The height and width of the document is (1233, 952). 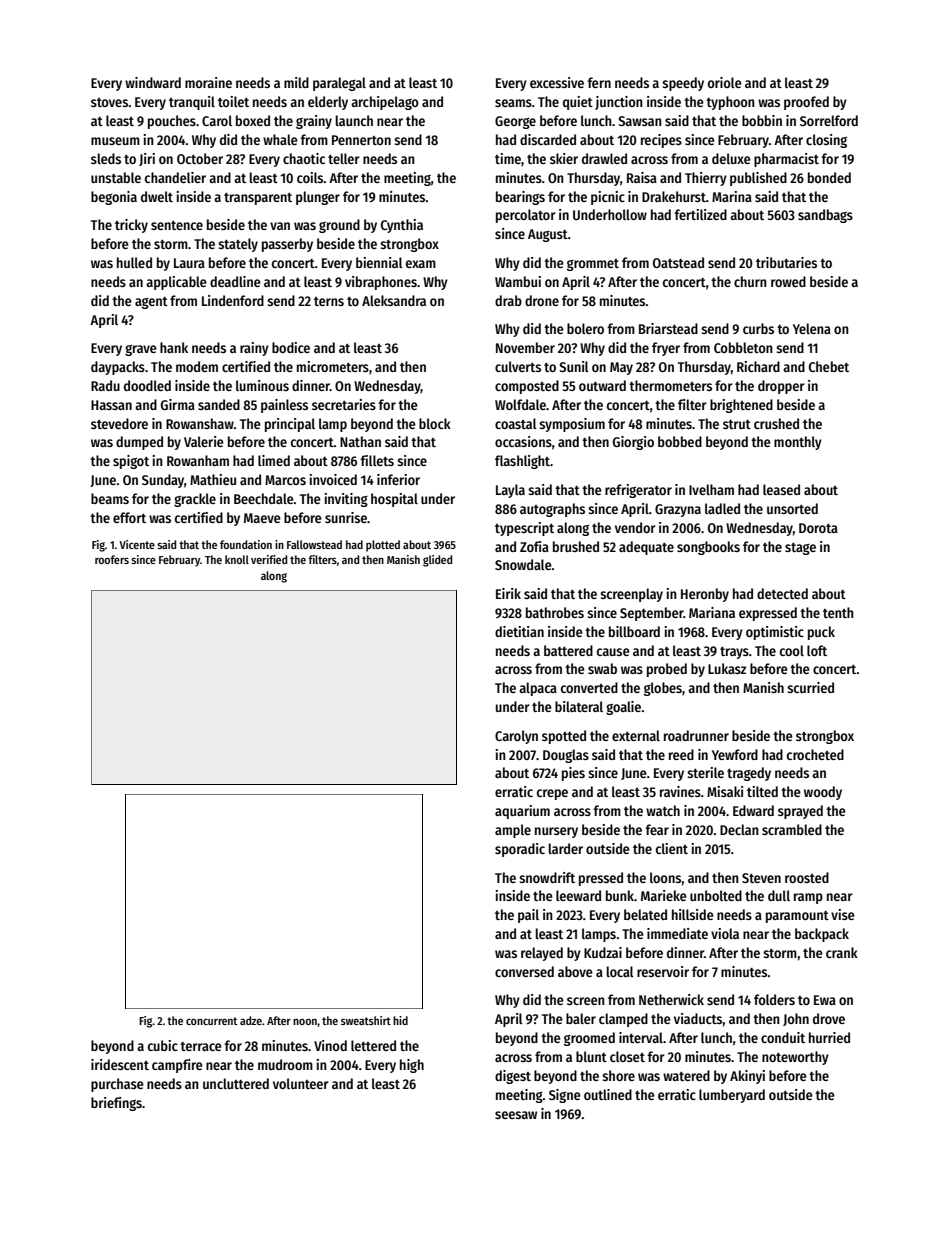 I want to click on seesaw, so click(x=516, y=1115).
